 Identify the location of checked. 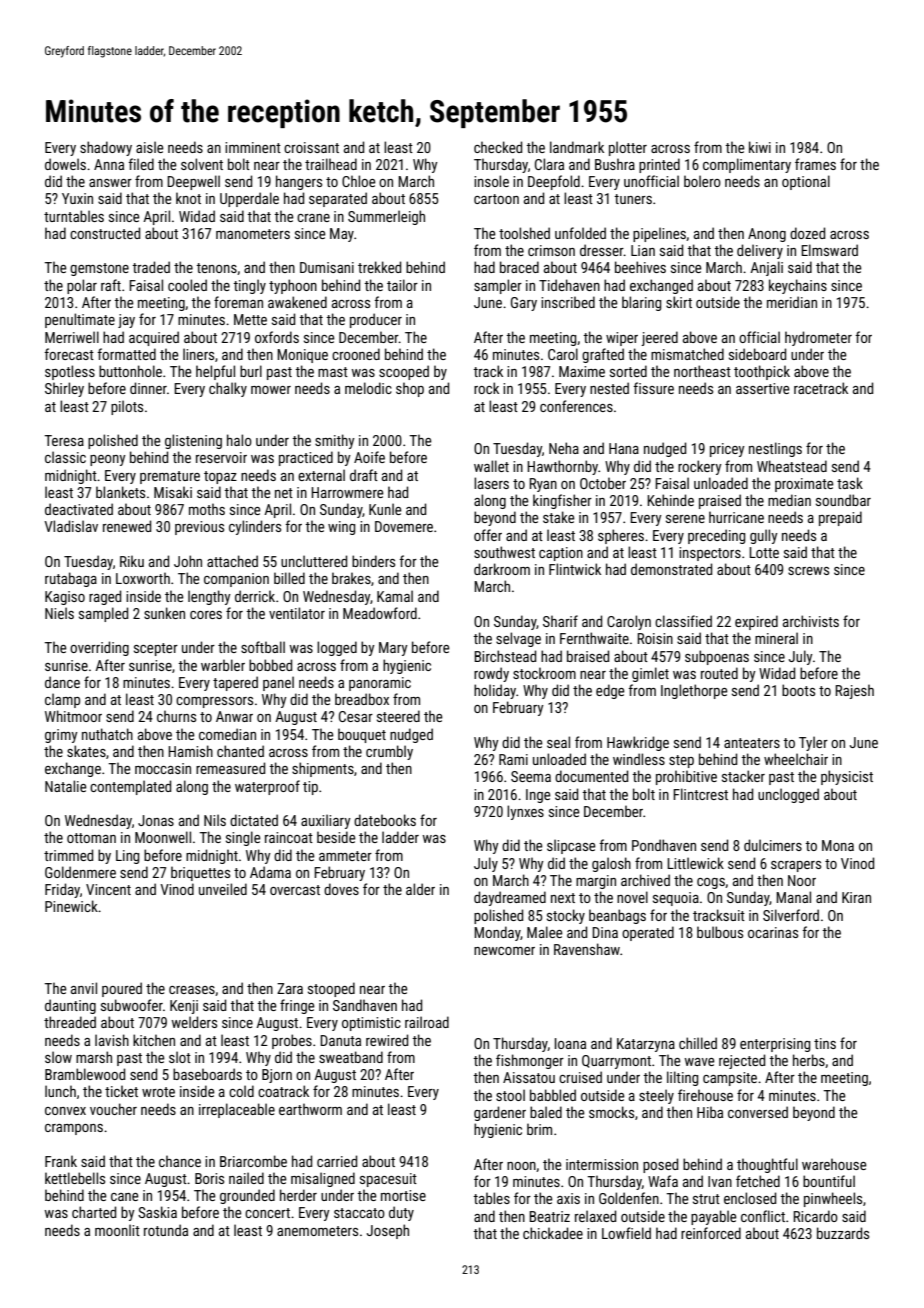
(498, 147).
